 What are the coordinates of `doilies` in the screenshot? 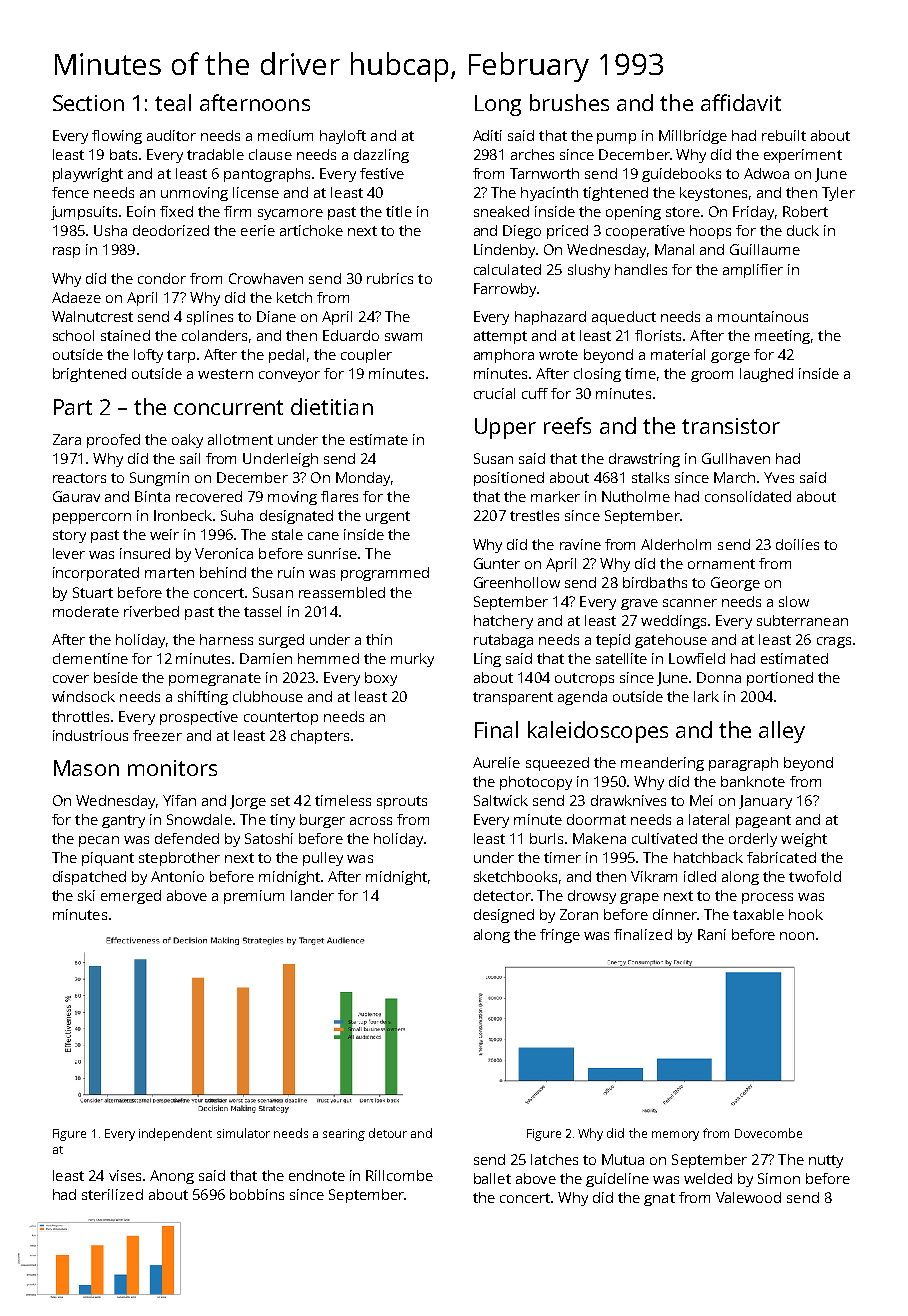 It's located at (797, 544).
